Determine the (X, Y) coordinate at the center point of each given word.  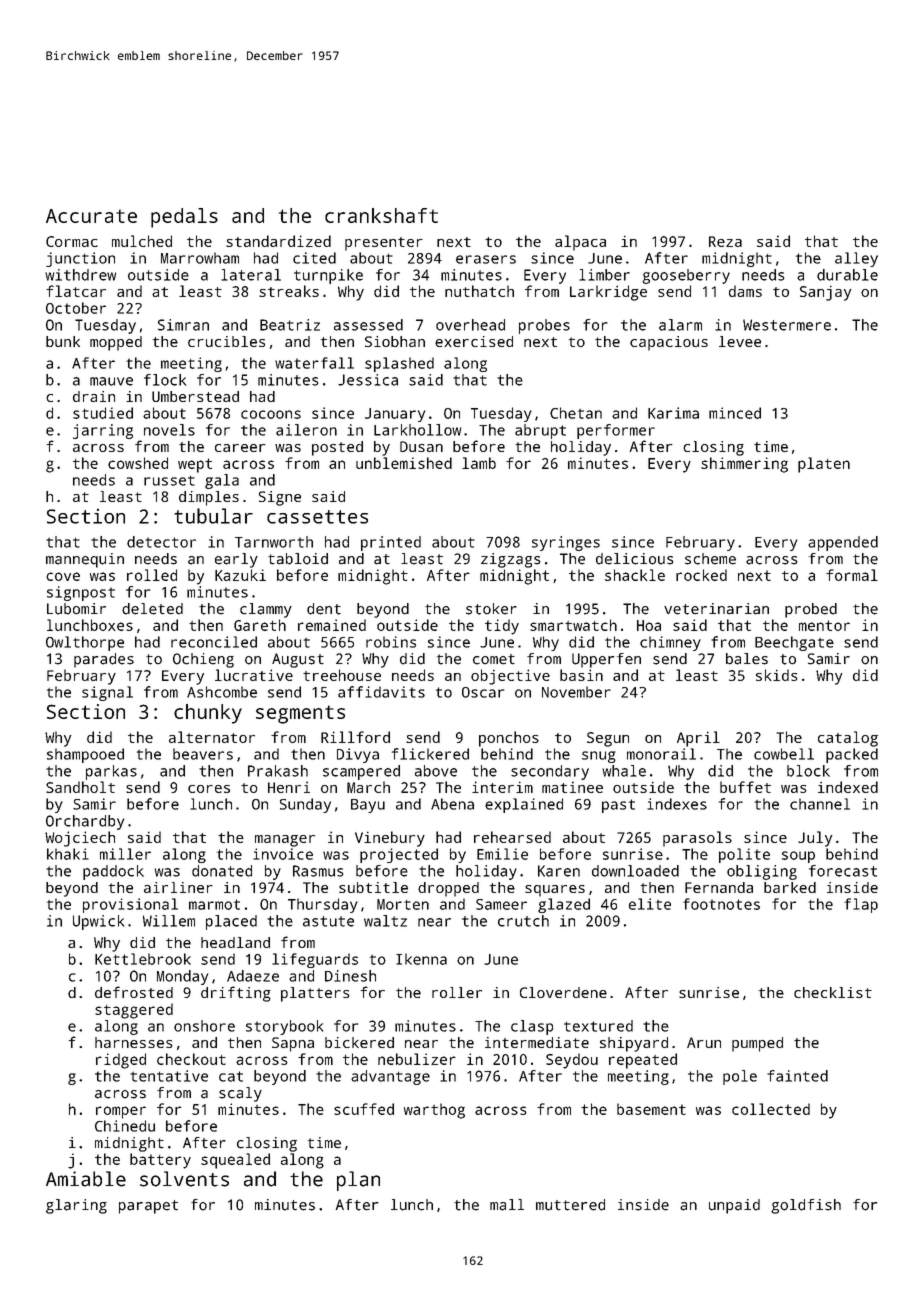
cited (314, 258)
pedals (184, 218)
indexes (677, 804)
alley (856, 259)
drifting (236, 994)
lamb (479, 463)
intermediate (537, 1042)
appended (843, 543)
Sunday (305, 805)
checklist (833, 992)
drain (94, 396)
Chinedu (125, 1126)
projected (399, 855)
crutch (523, 921)
